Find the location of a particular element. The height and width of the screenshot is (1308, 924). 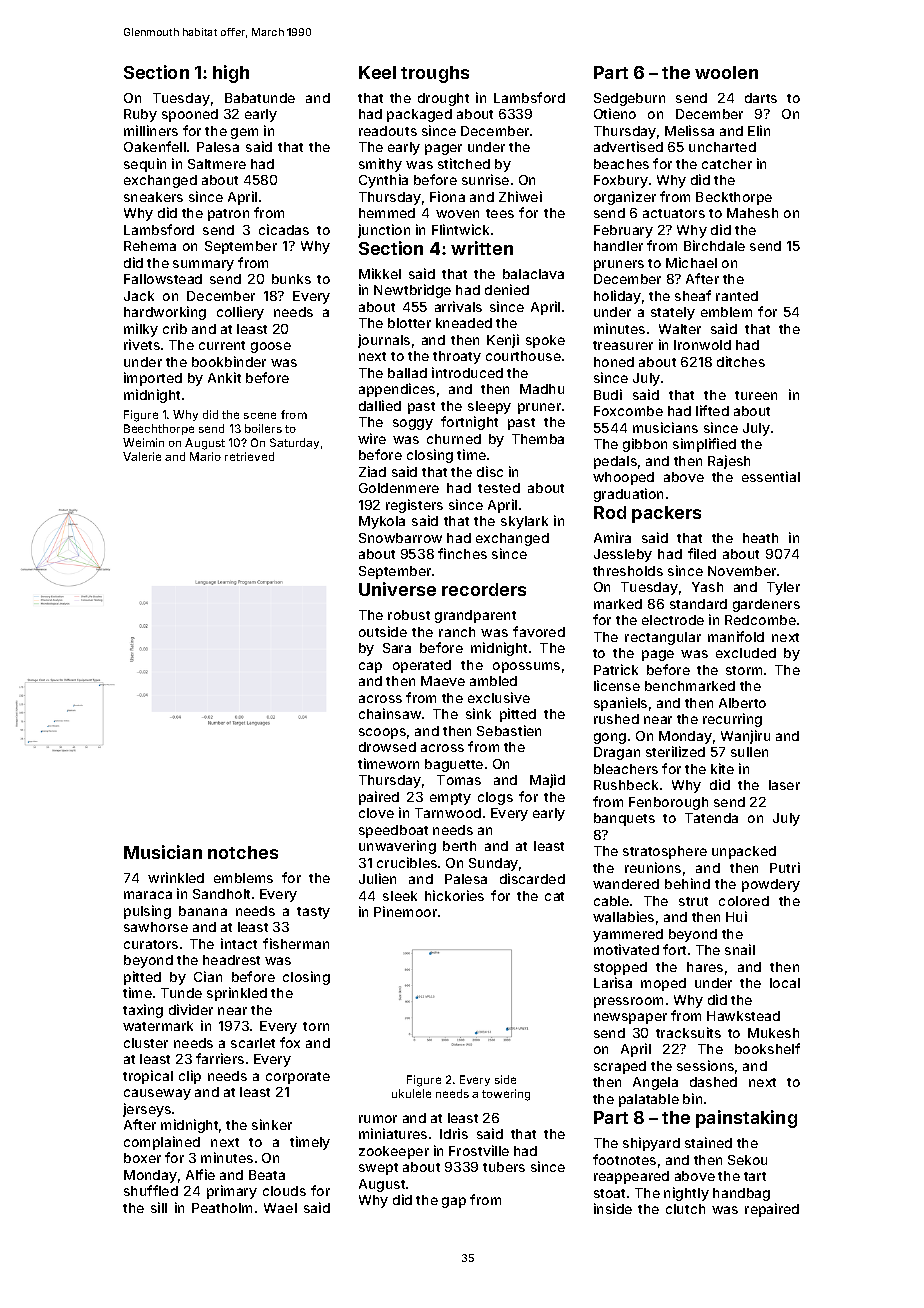

cap is located at coordinates (370, 667).
